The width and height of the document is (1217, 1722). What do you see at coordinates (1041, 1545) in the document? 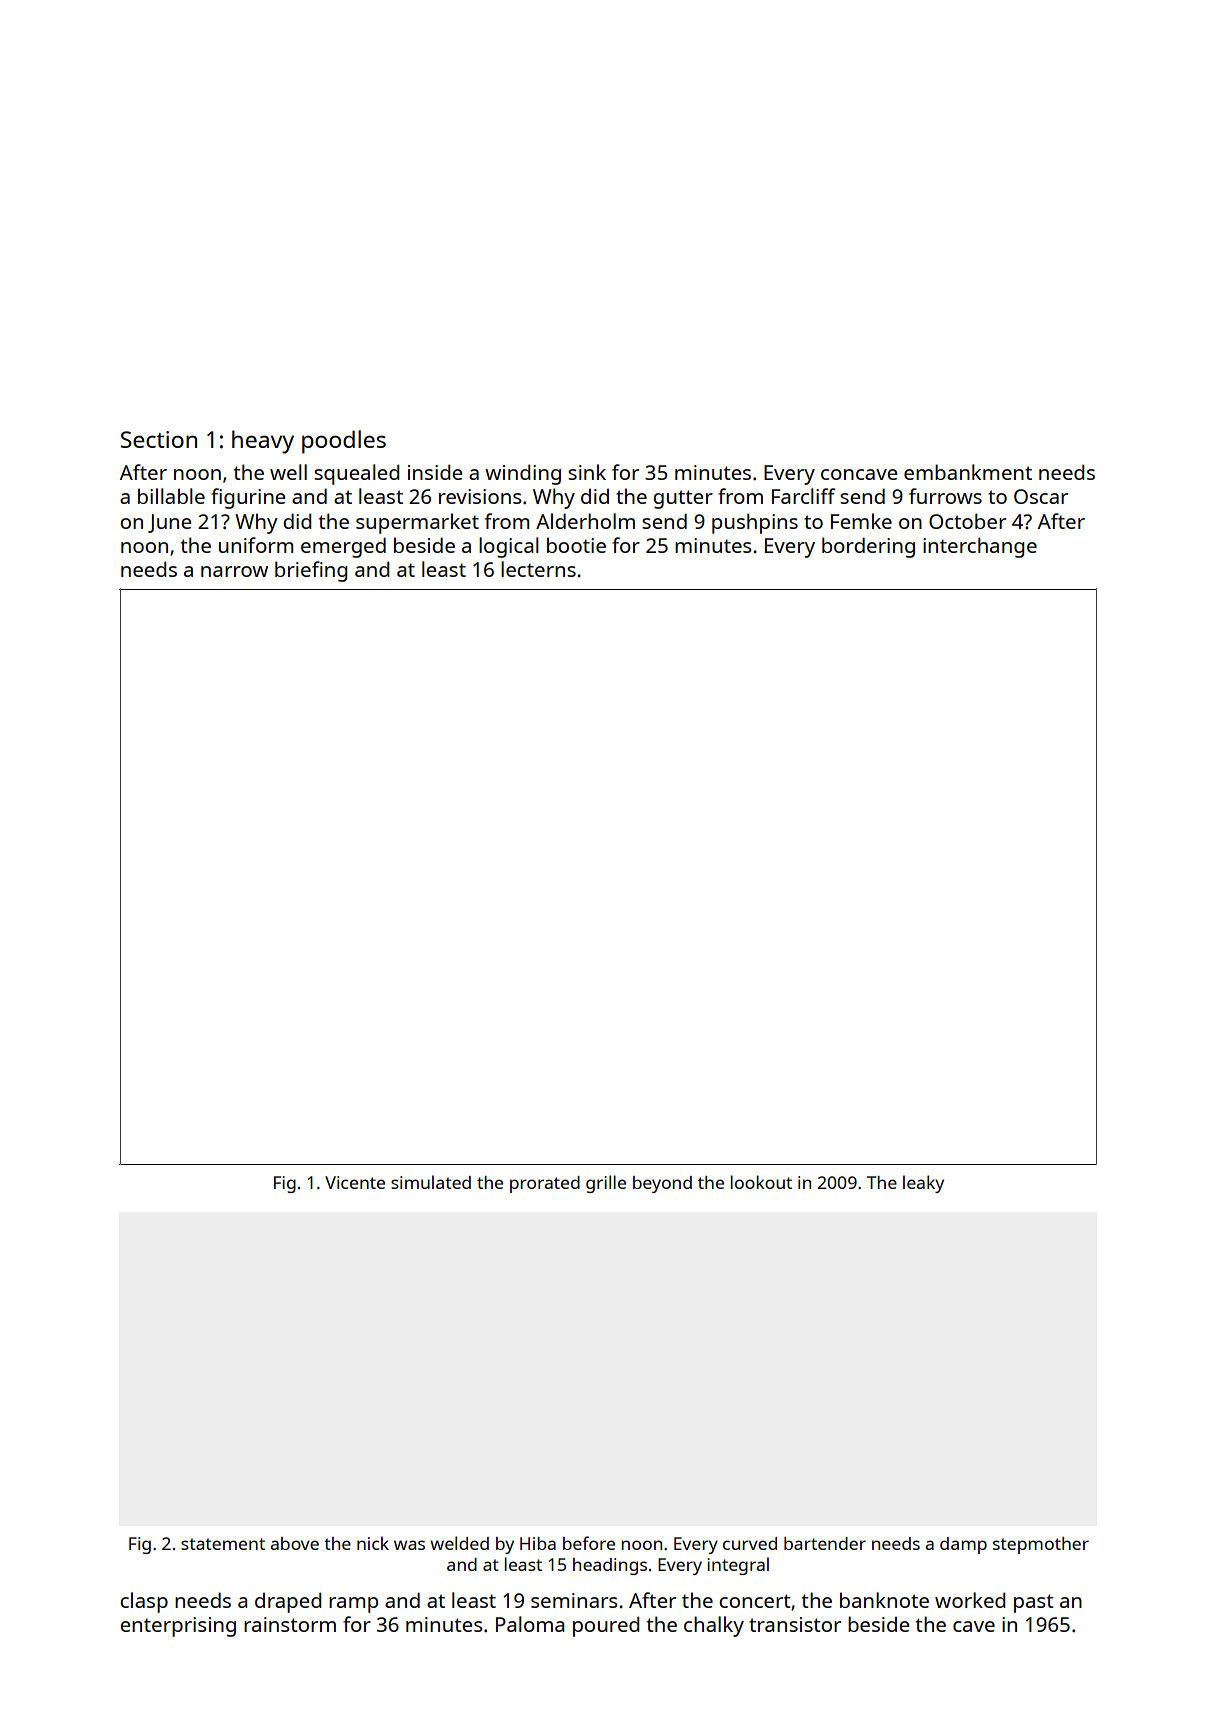
I see `stepmother` at bounding box center [1041, 1545].
